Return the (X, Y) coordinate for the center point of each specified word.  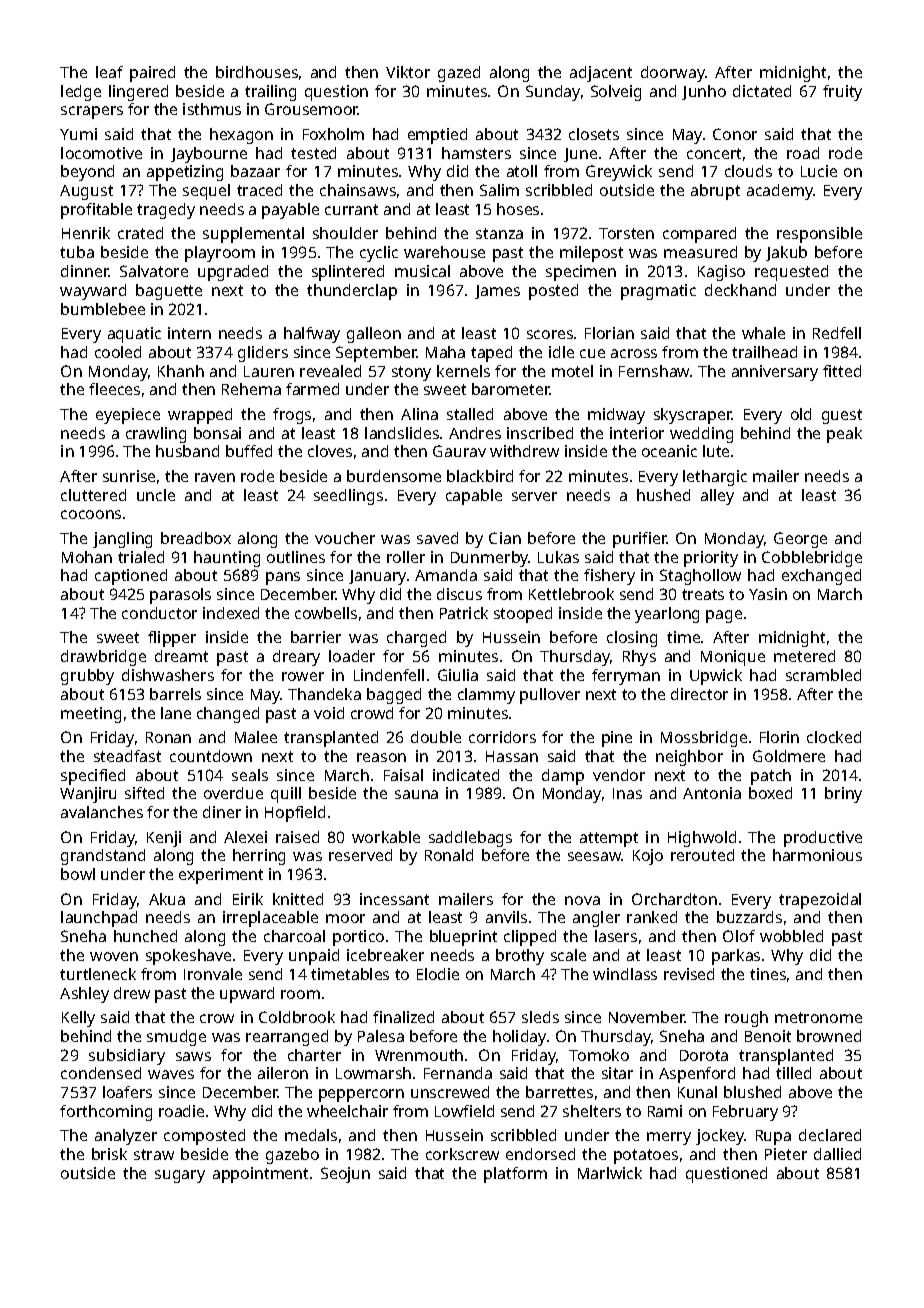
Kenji (164, 839)
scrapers (92, 112)
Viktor (408, 72)
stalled (470, 414)
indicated (466, 775)
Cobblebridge (812, 559)
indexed (231, 613)
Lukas (558, 557)
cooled (118, 352)
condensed (101, 1073)
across (634, 353)
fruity (842, 93)
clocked (834, 737)
